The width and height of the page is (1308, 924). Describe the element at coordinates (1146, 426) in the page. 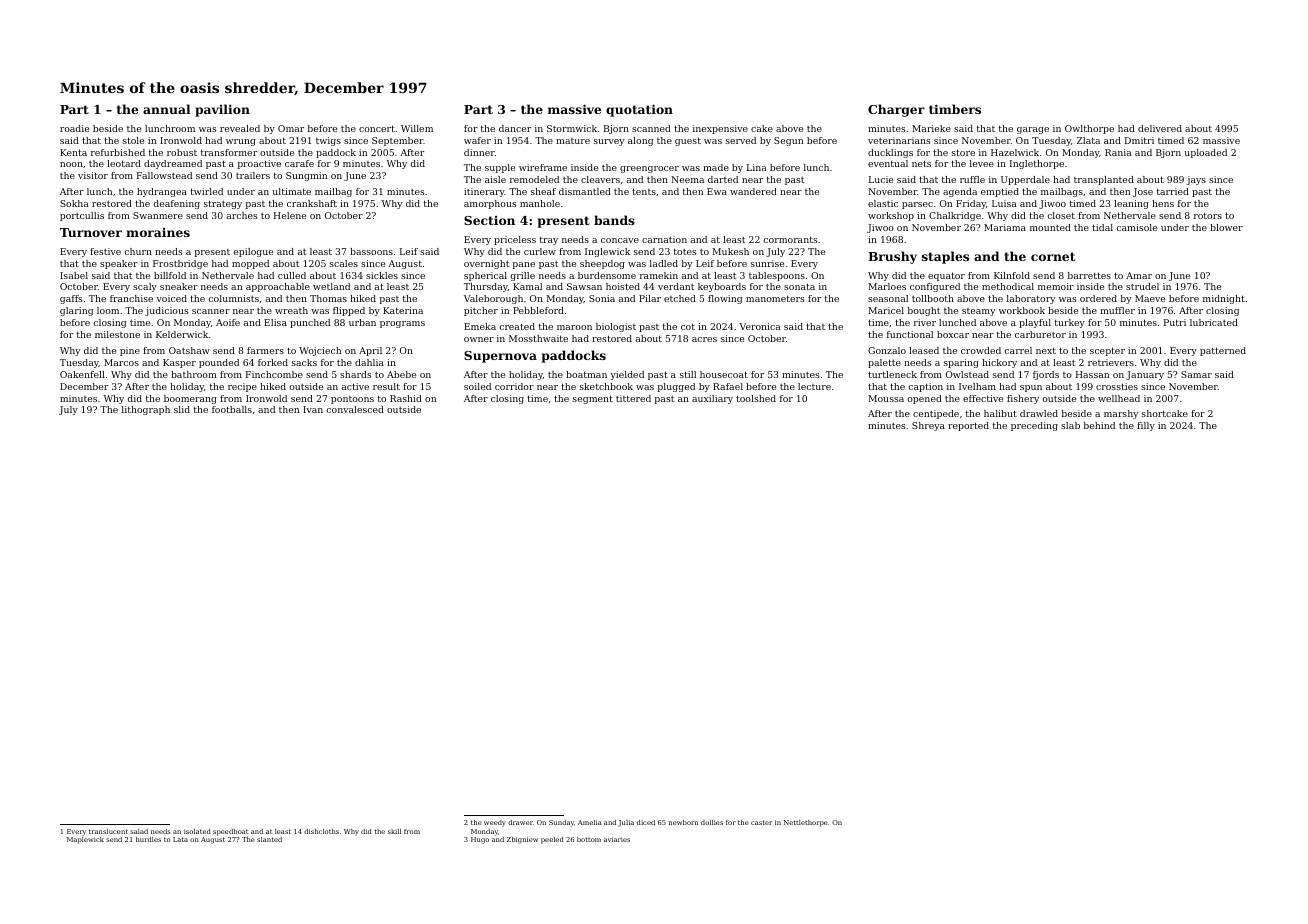

I see `filly` at that location.
